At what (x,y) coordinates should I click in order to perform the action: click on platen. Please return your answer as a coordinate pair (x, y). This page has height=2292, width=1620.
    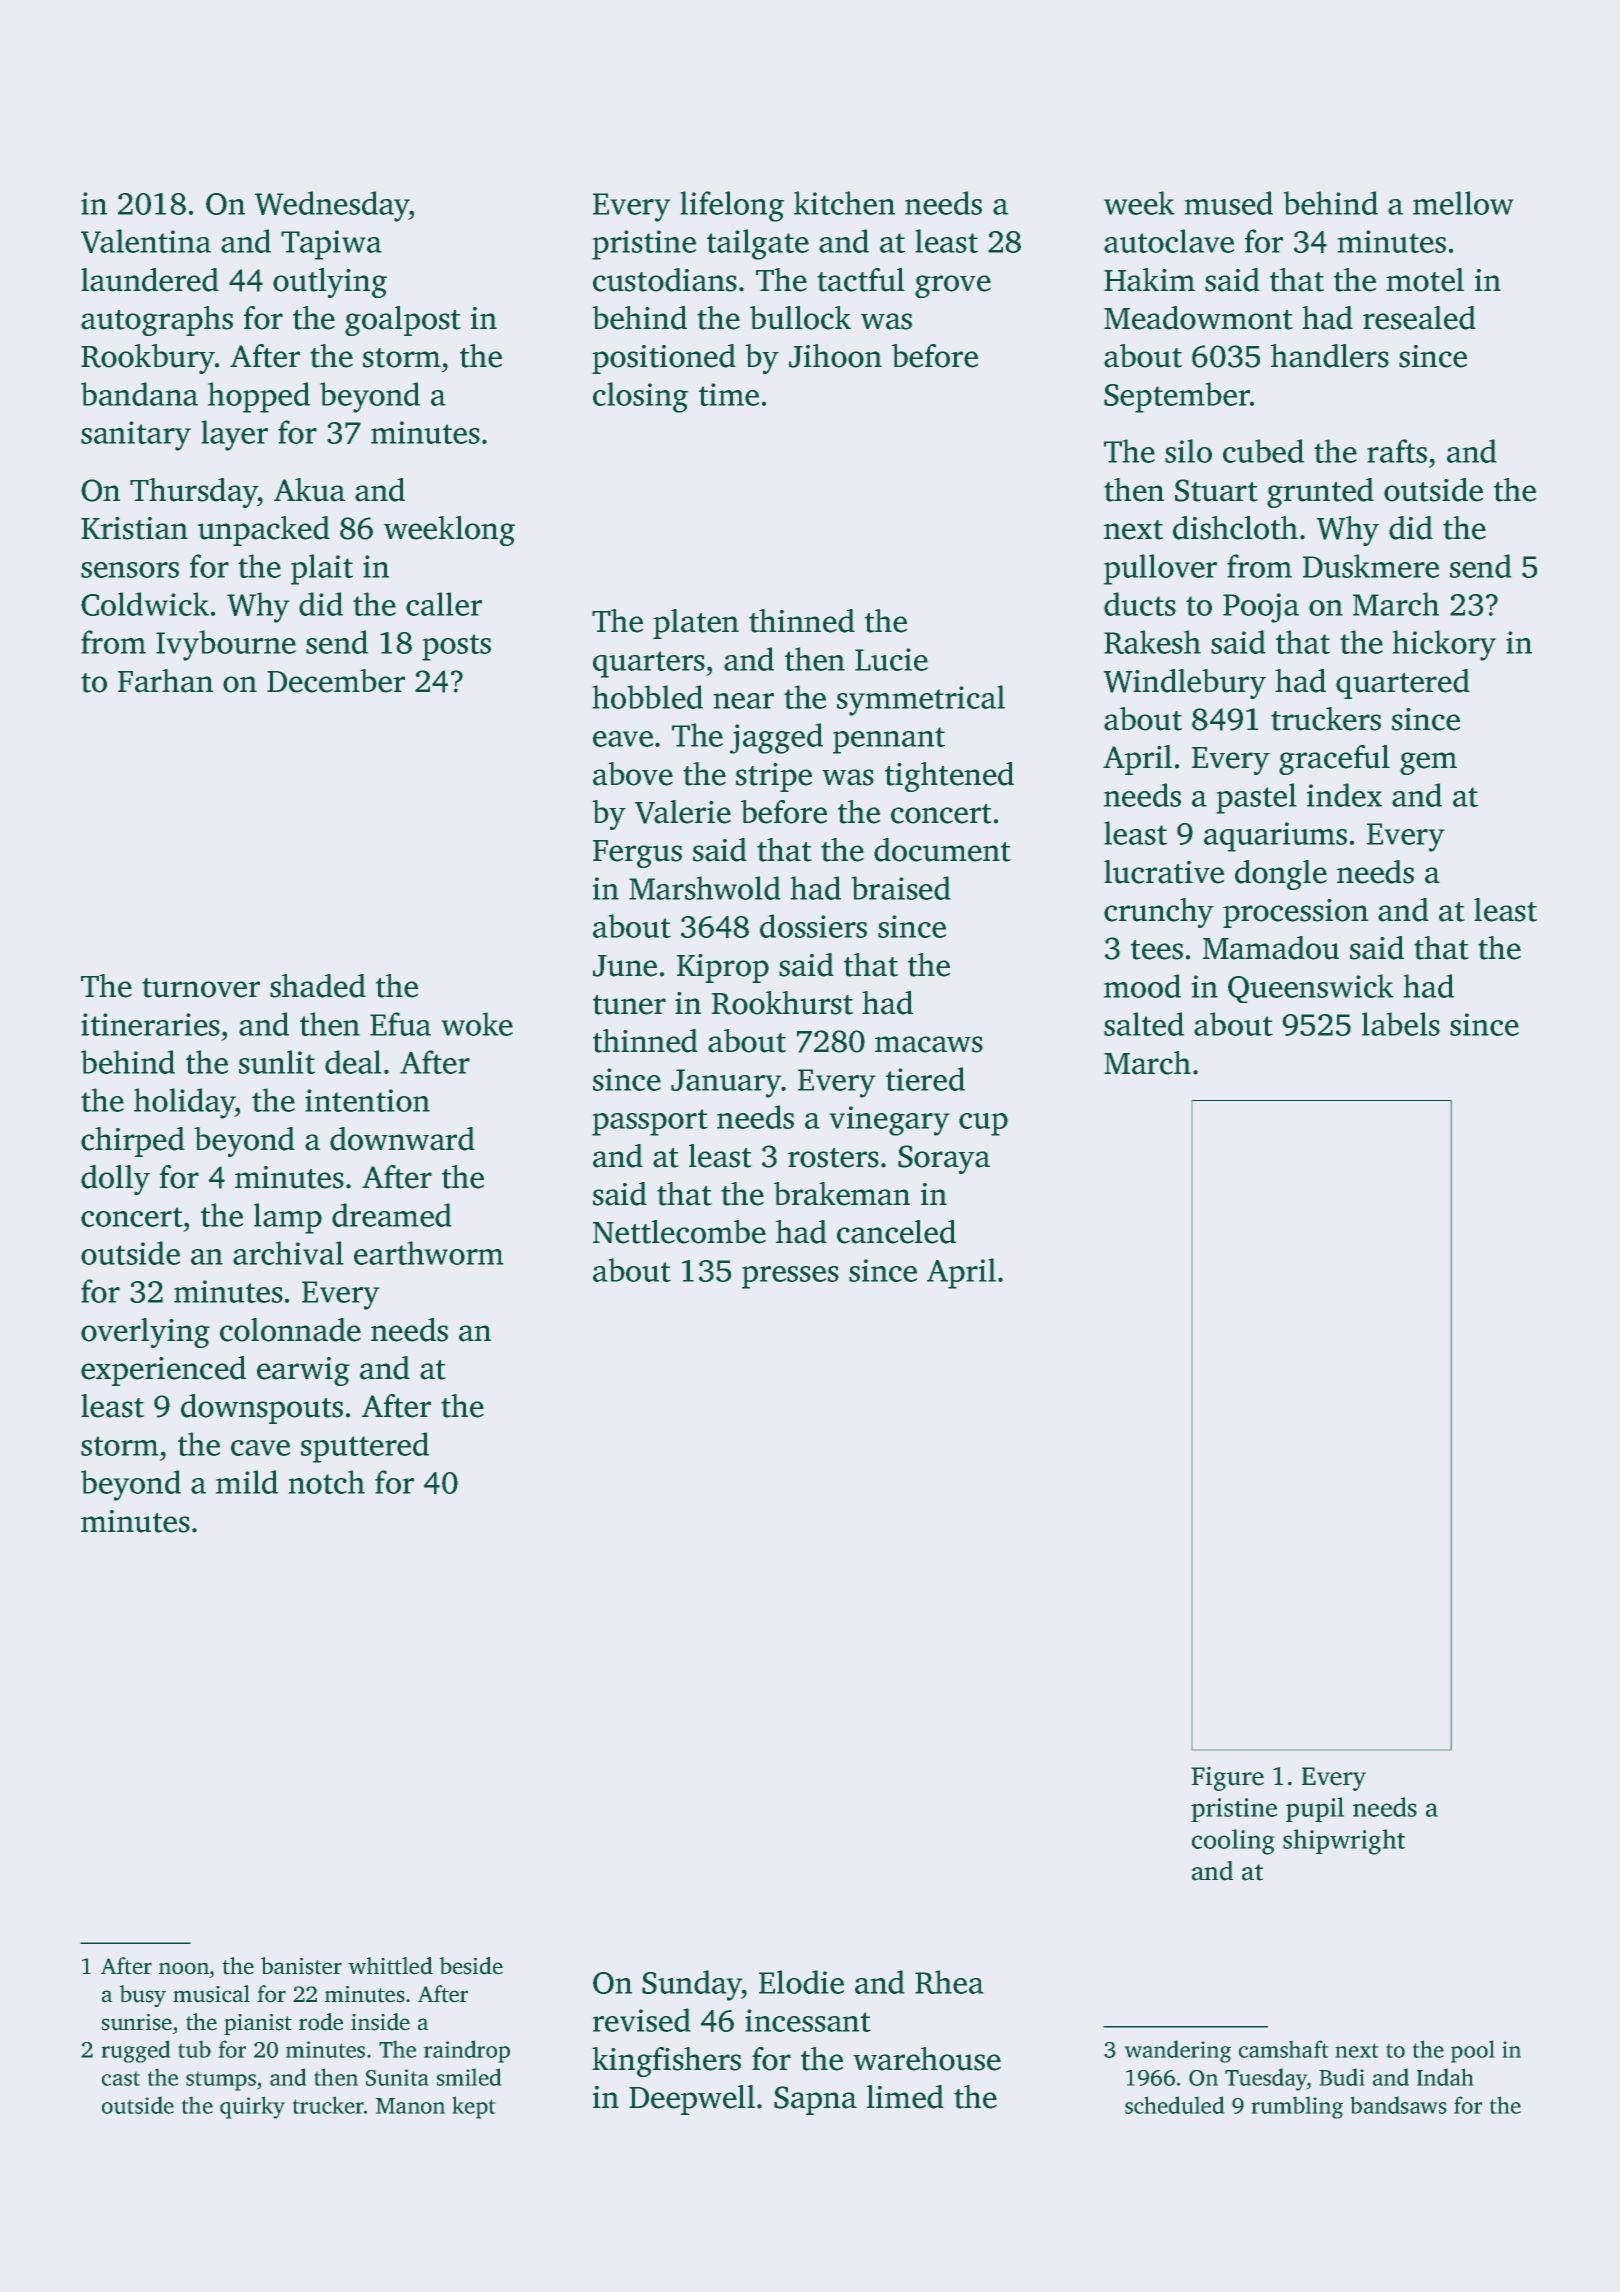
    Looking at the image, I should click on (696, 624).
